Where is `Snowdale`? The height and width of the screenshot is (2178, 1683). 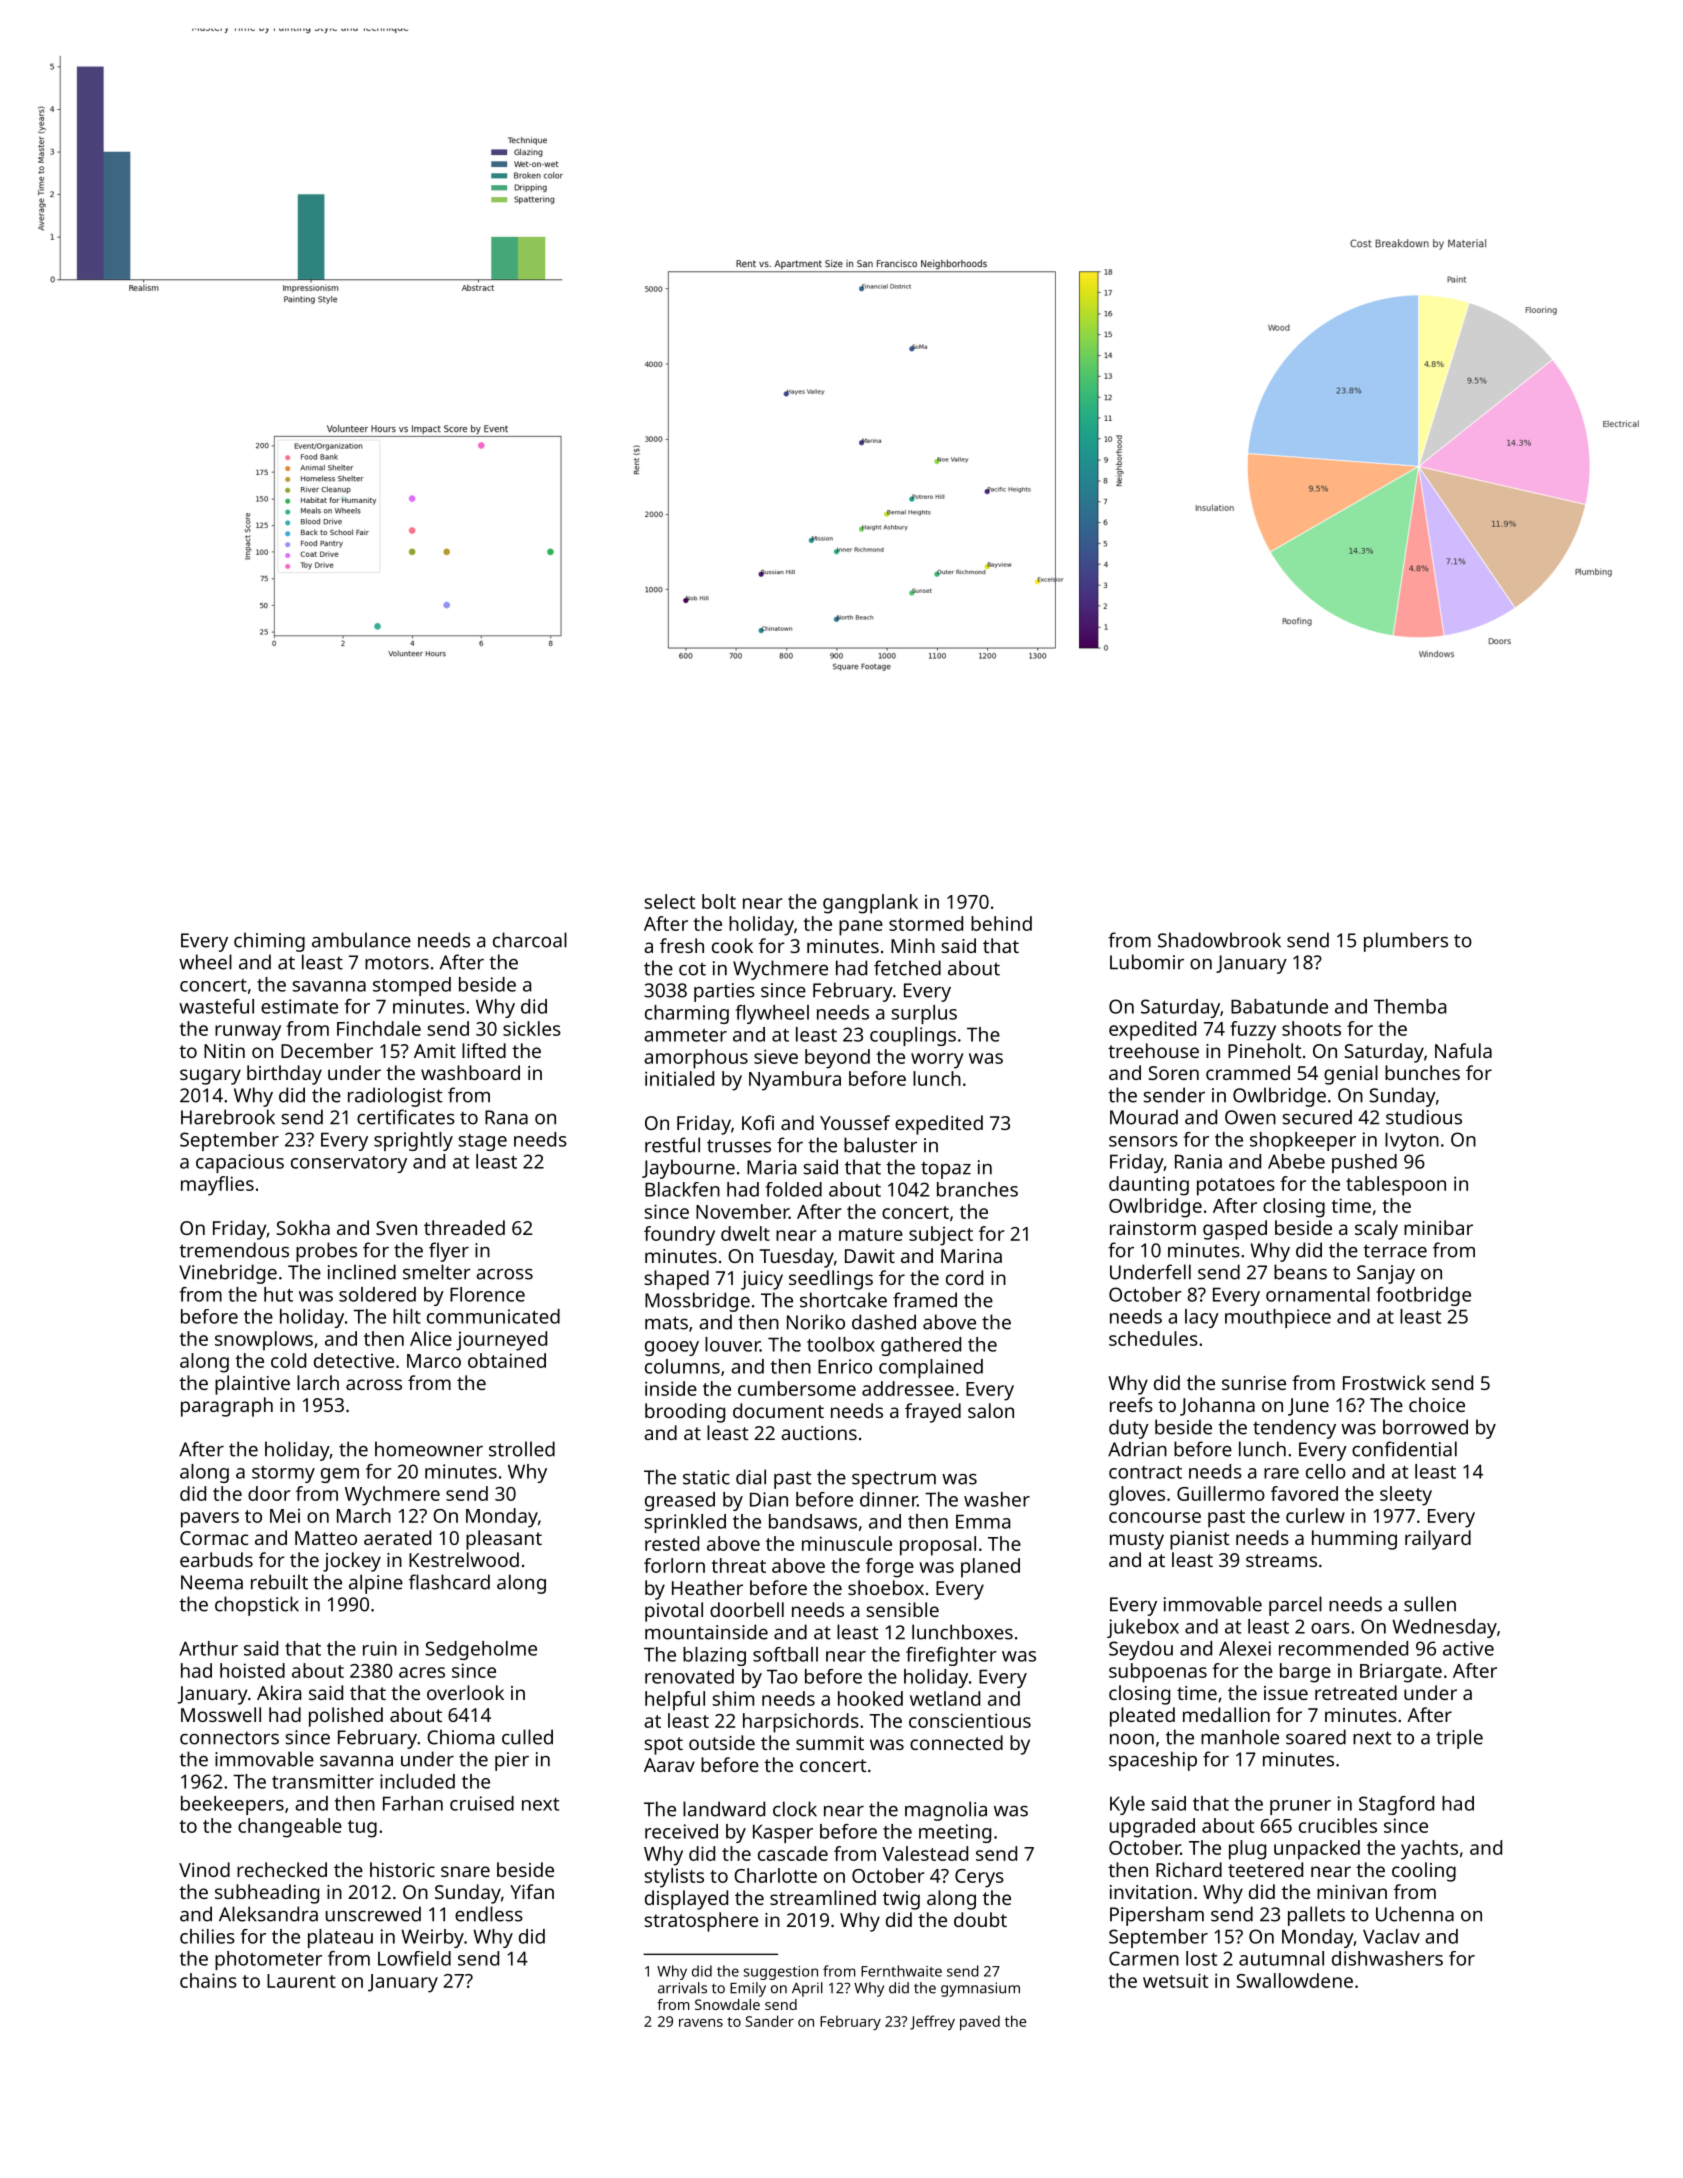
Snowdale is located at coordinates (727, 2004).
